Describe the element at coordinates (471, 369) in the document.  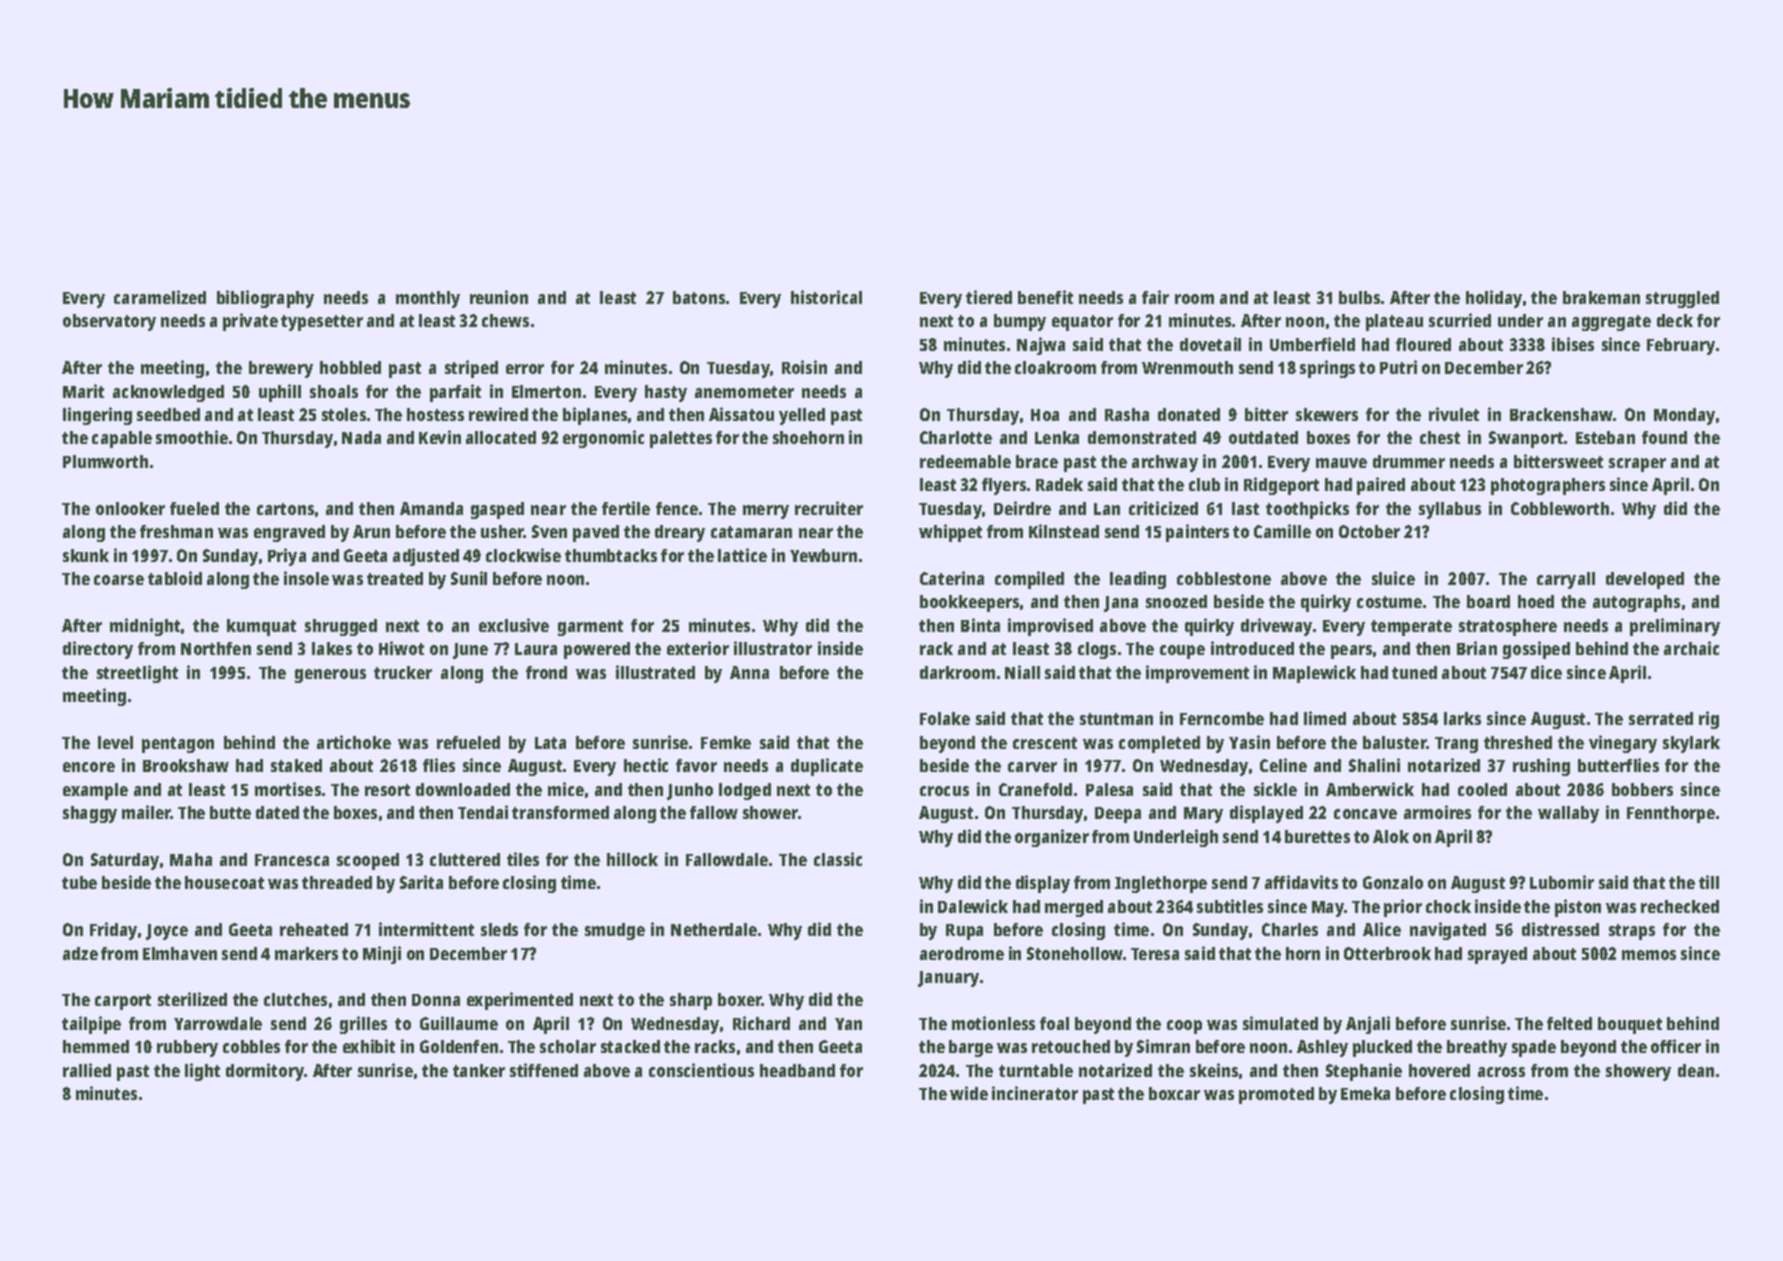
I see `striped` at that location.
